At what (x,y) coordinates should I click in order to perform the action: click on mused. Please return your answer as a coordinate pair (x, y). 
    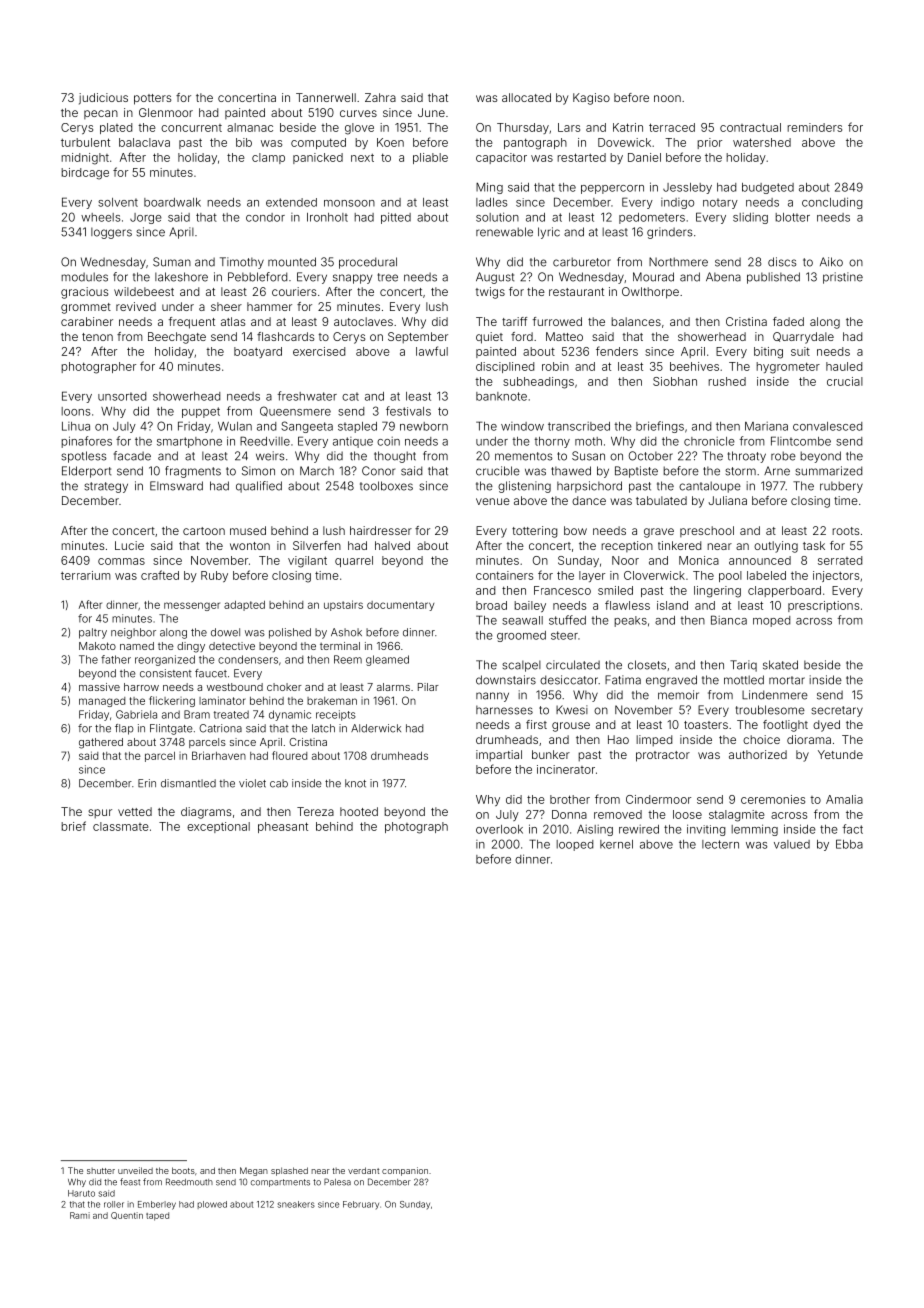
    Looking at the image, I should click on (248, 530).
